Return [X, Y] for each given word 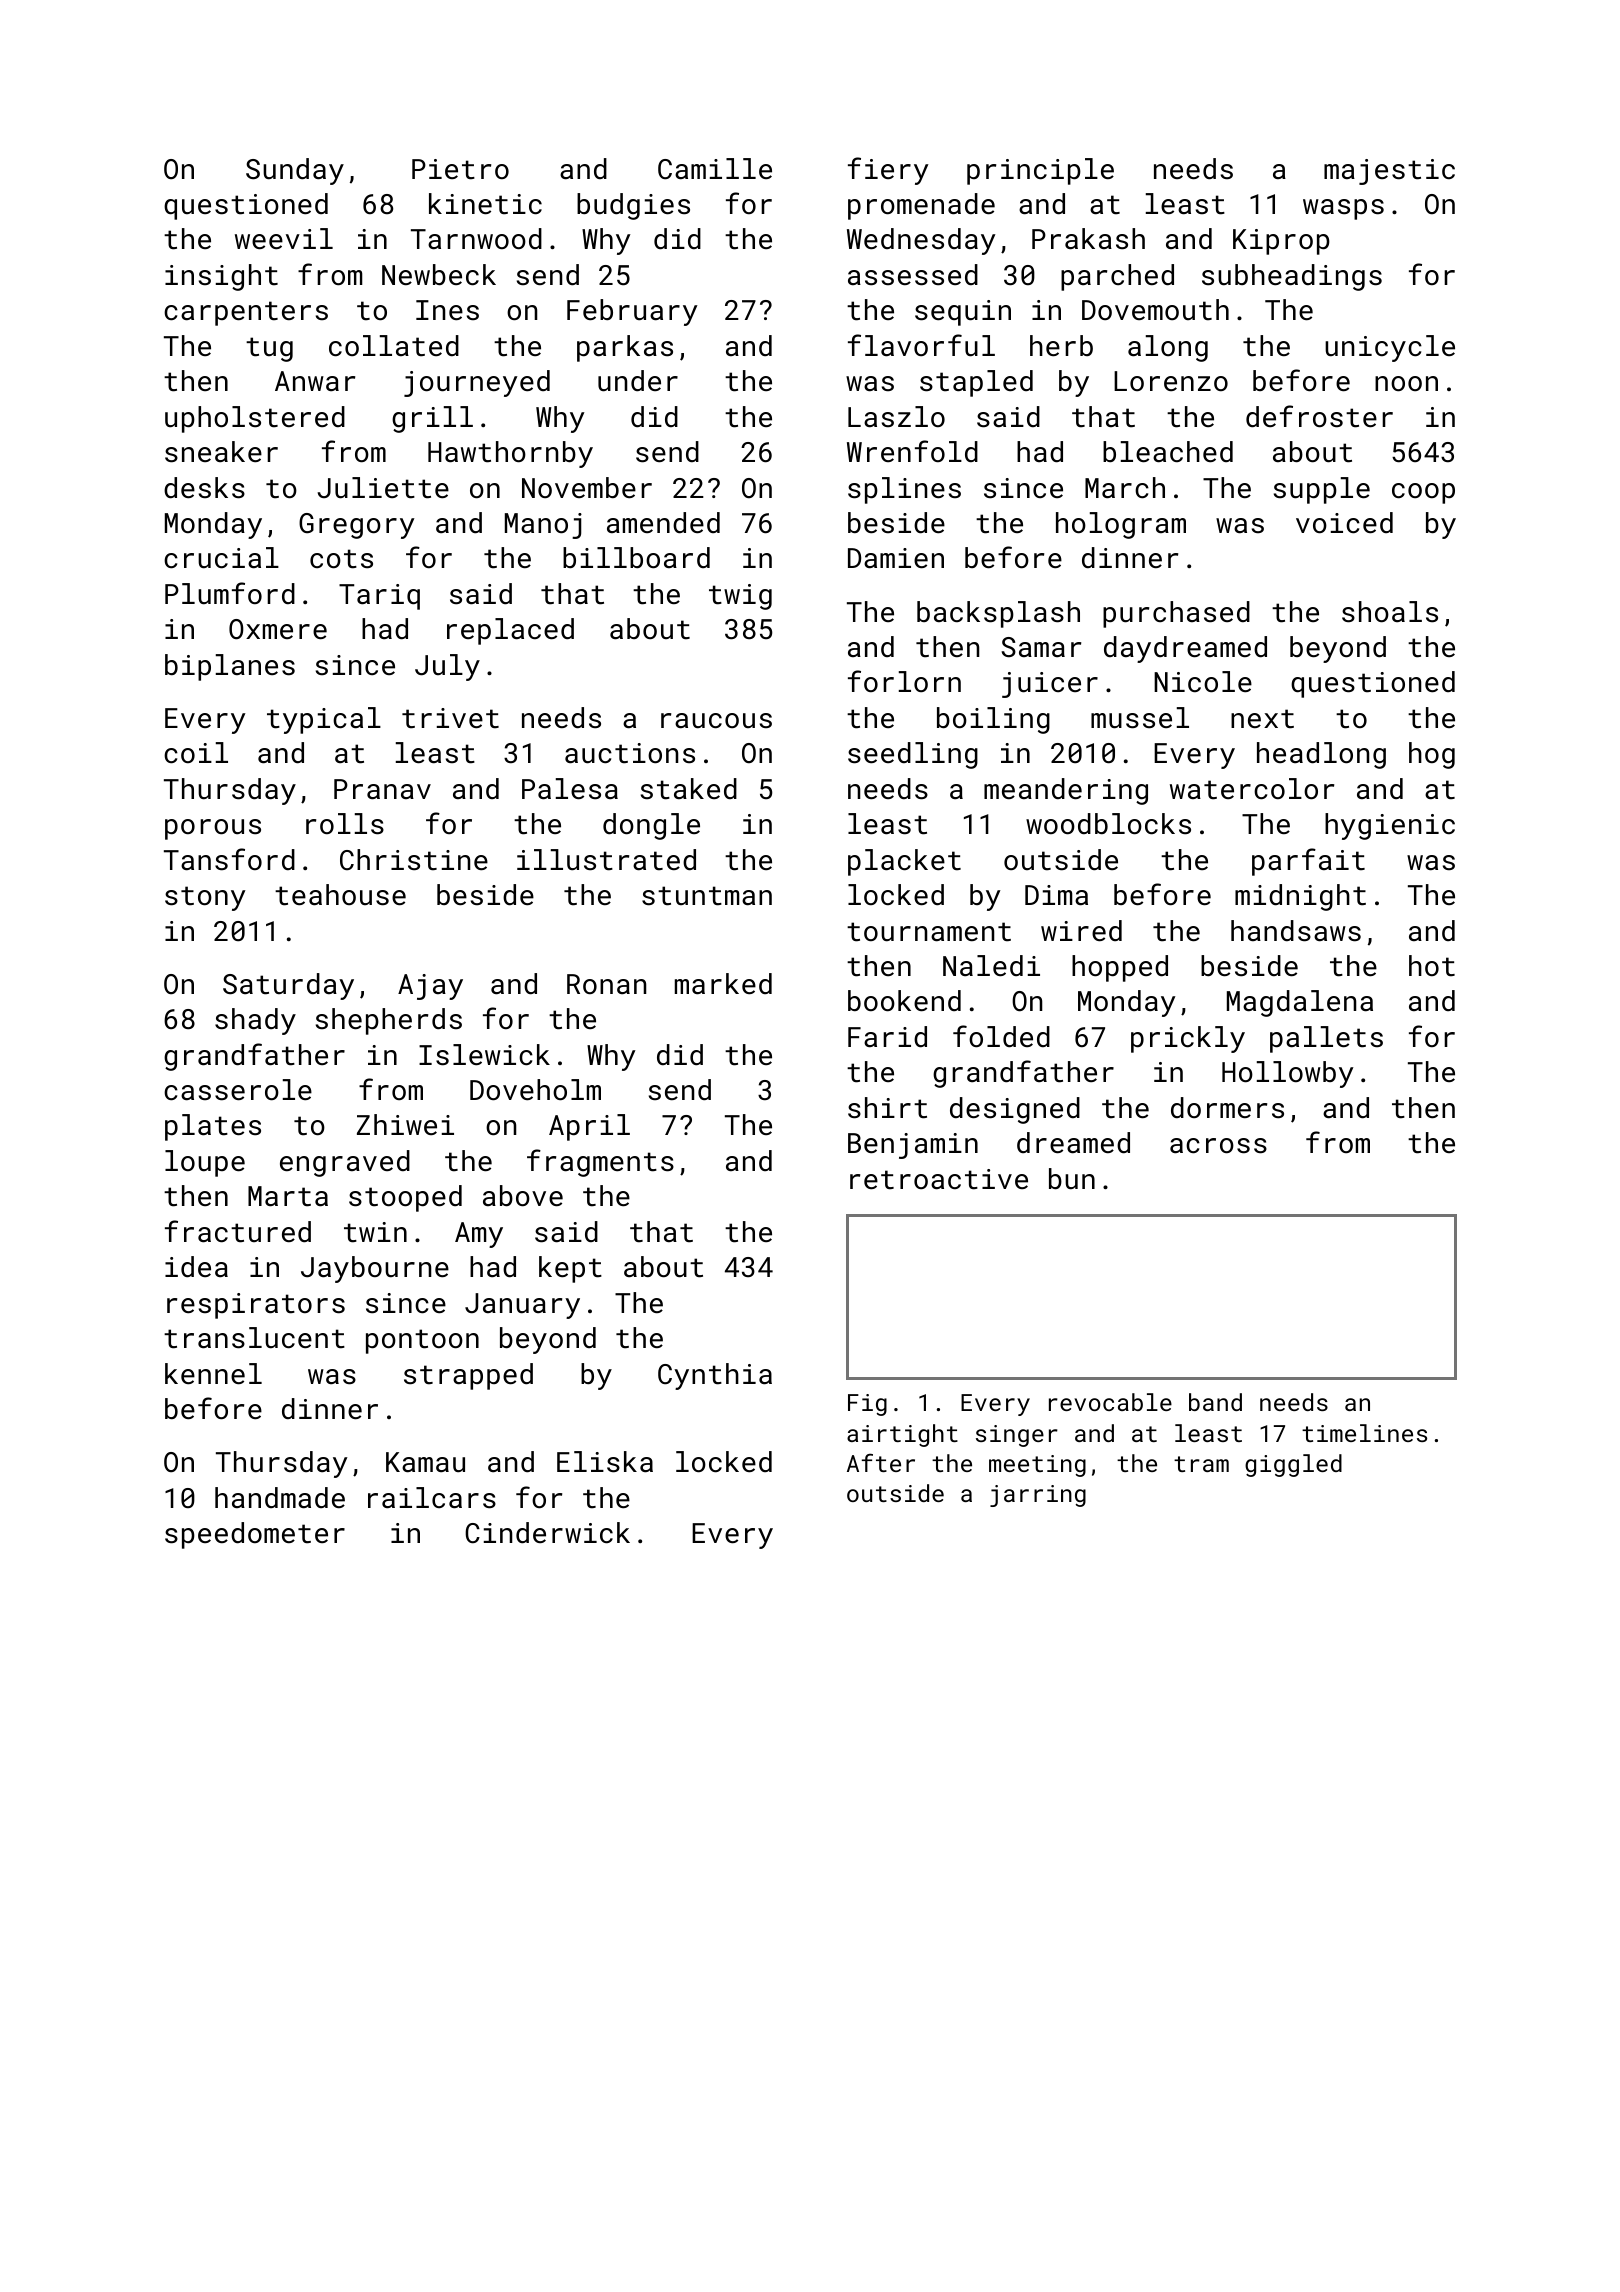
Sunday [295, 171]
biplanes [230, 667]
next [1262, 719]
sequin [963, 313]
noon [1406, 384]
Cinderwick [547, 1533]
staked [689, 789]
